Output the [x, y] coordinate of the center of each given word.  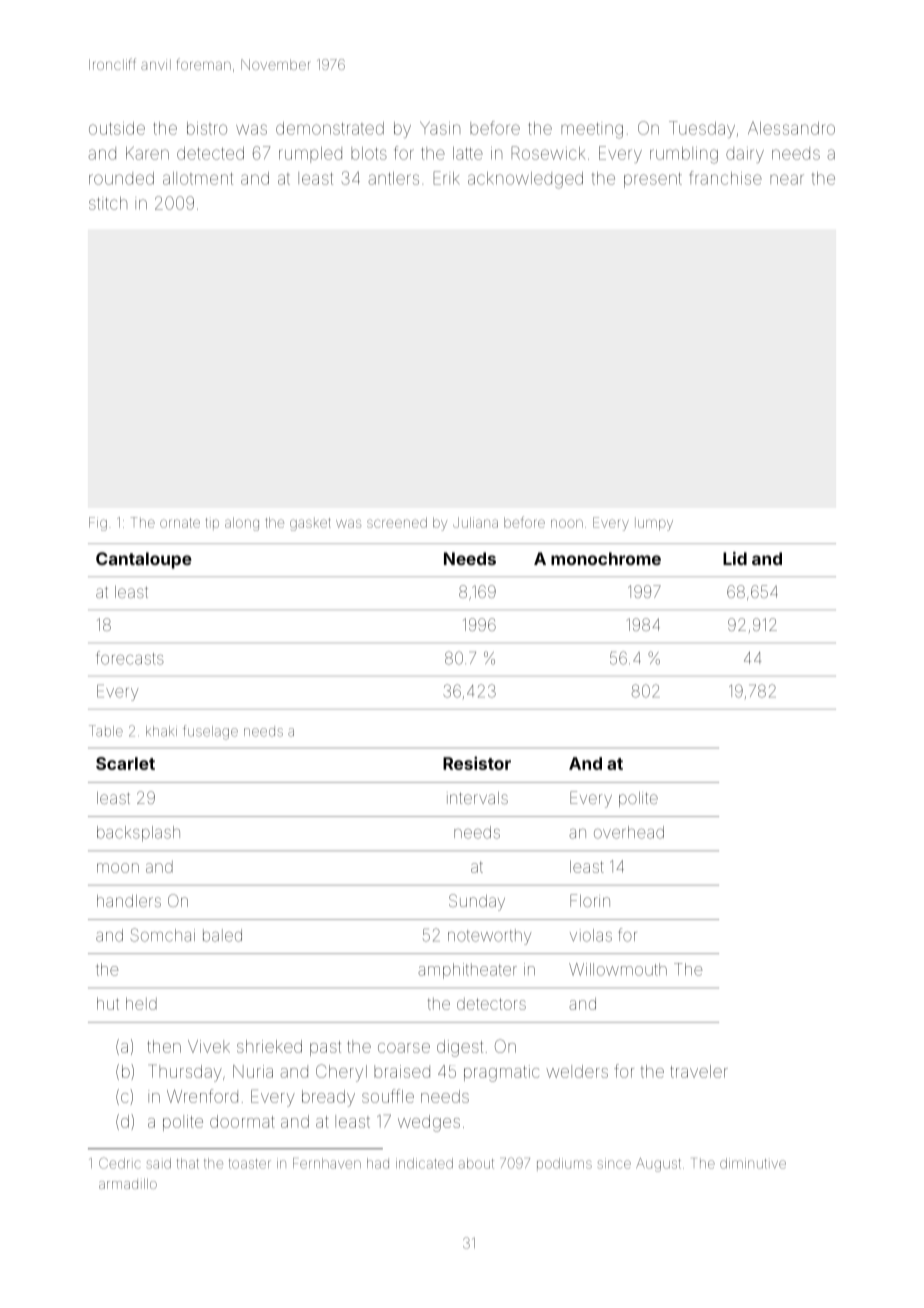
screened [397, 522]
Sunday [477, 902]
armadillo [128, 1184]
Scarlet [125, 763]
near [787, 179]
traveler [699, 1071]
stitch [108, 203]
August [658, 1165]
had [378, 1163]
